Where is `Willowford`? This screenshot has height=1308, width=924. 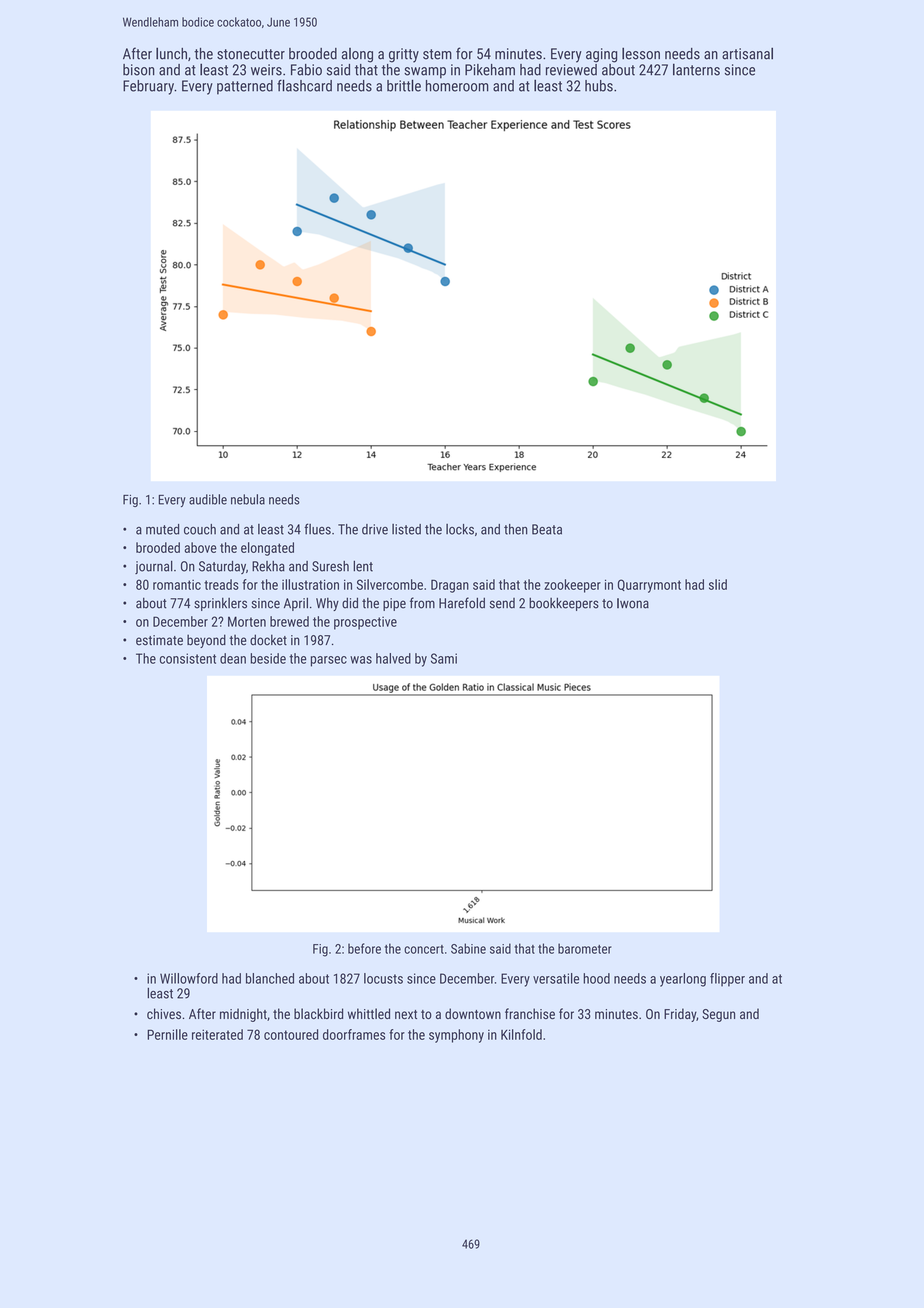 Willowford is located at coordinates (189, 978).
